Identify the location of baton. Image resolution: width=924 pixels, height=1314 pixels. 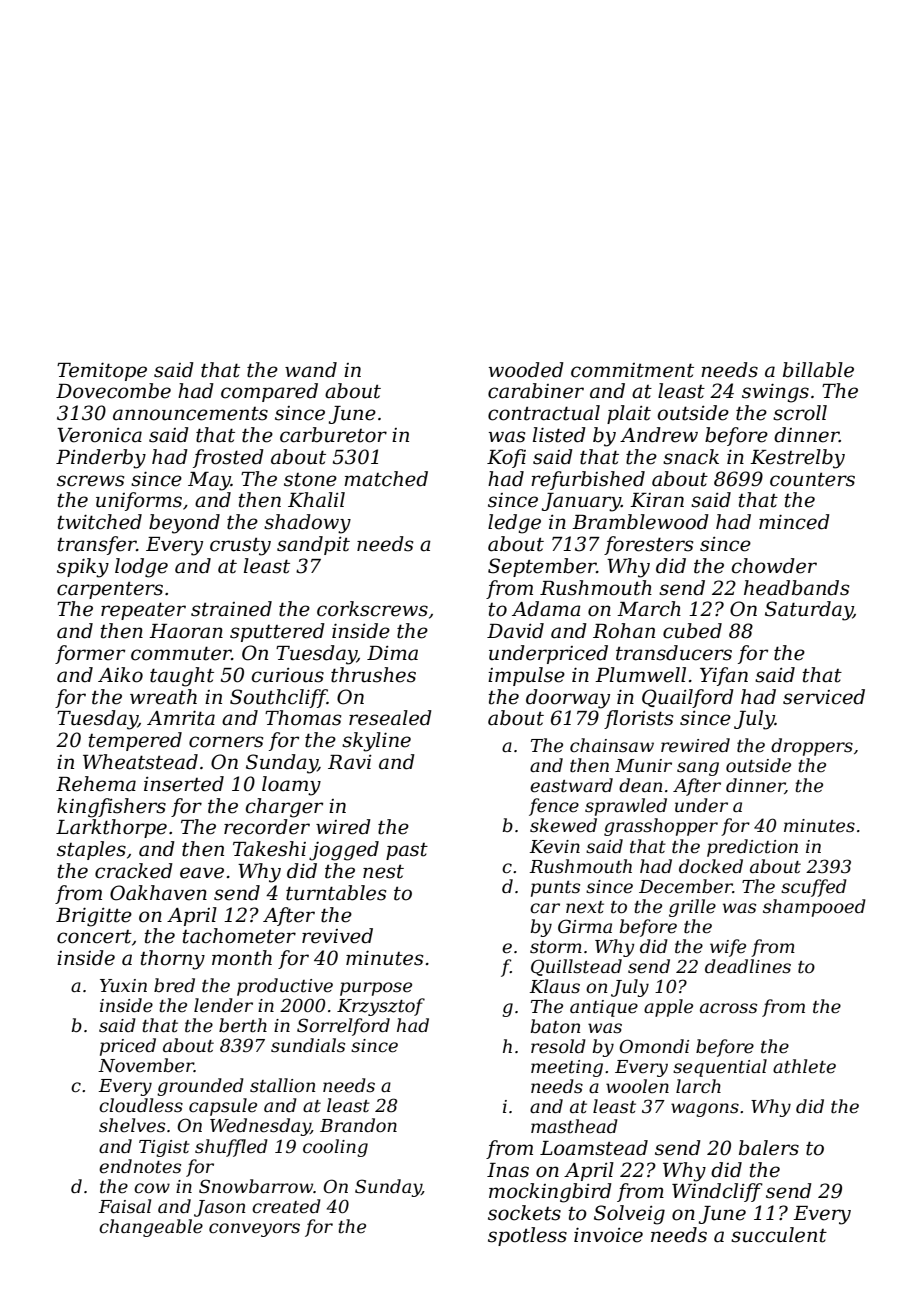
(556, 1026).
